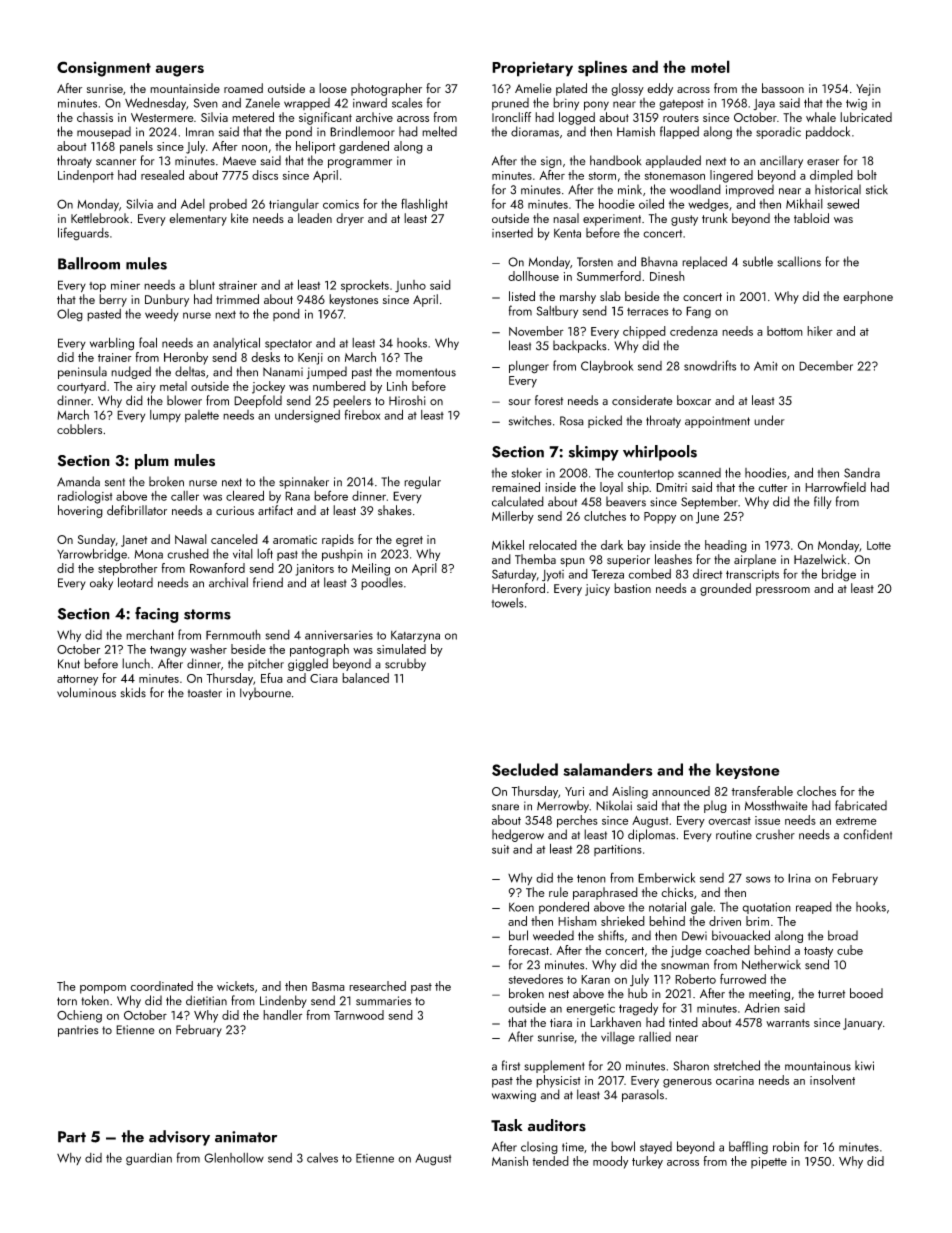  What do you see at coordinates (95, 117) in the screenshot?
I see `chassis` at bounding box center [95, 117].
